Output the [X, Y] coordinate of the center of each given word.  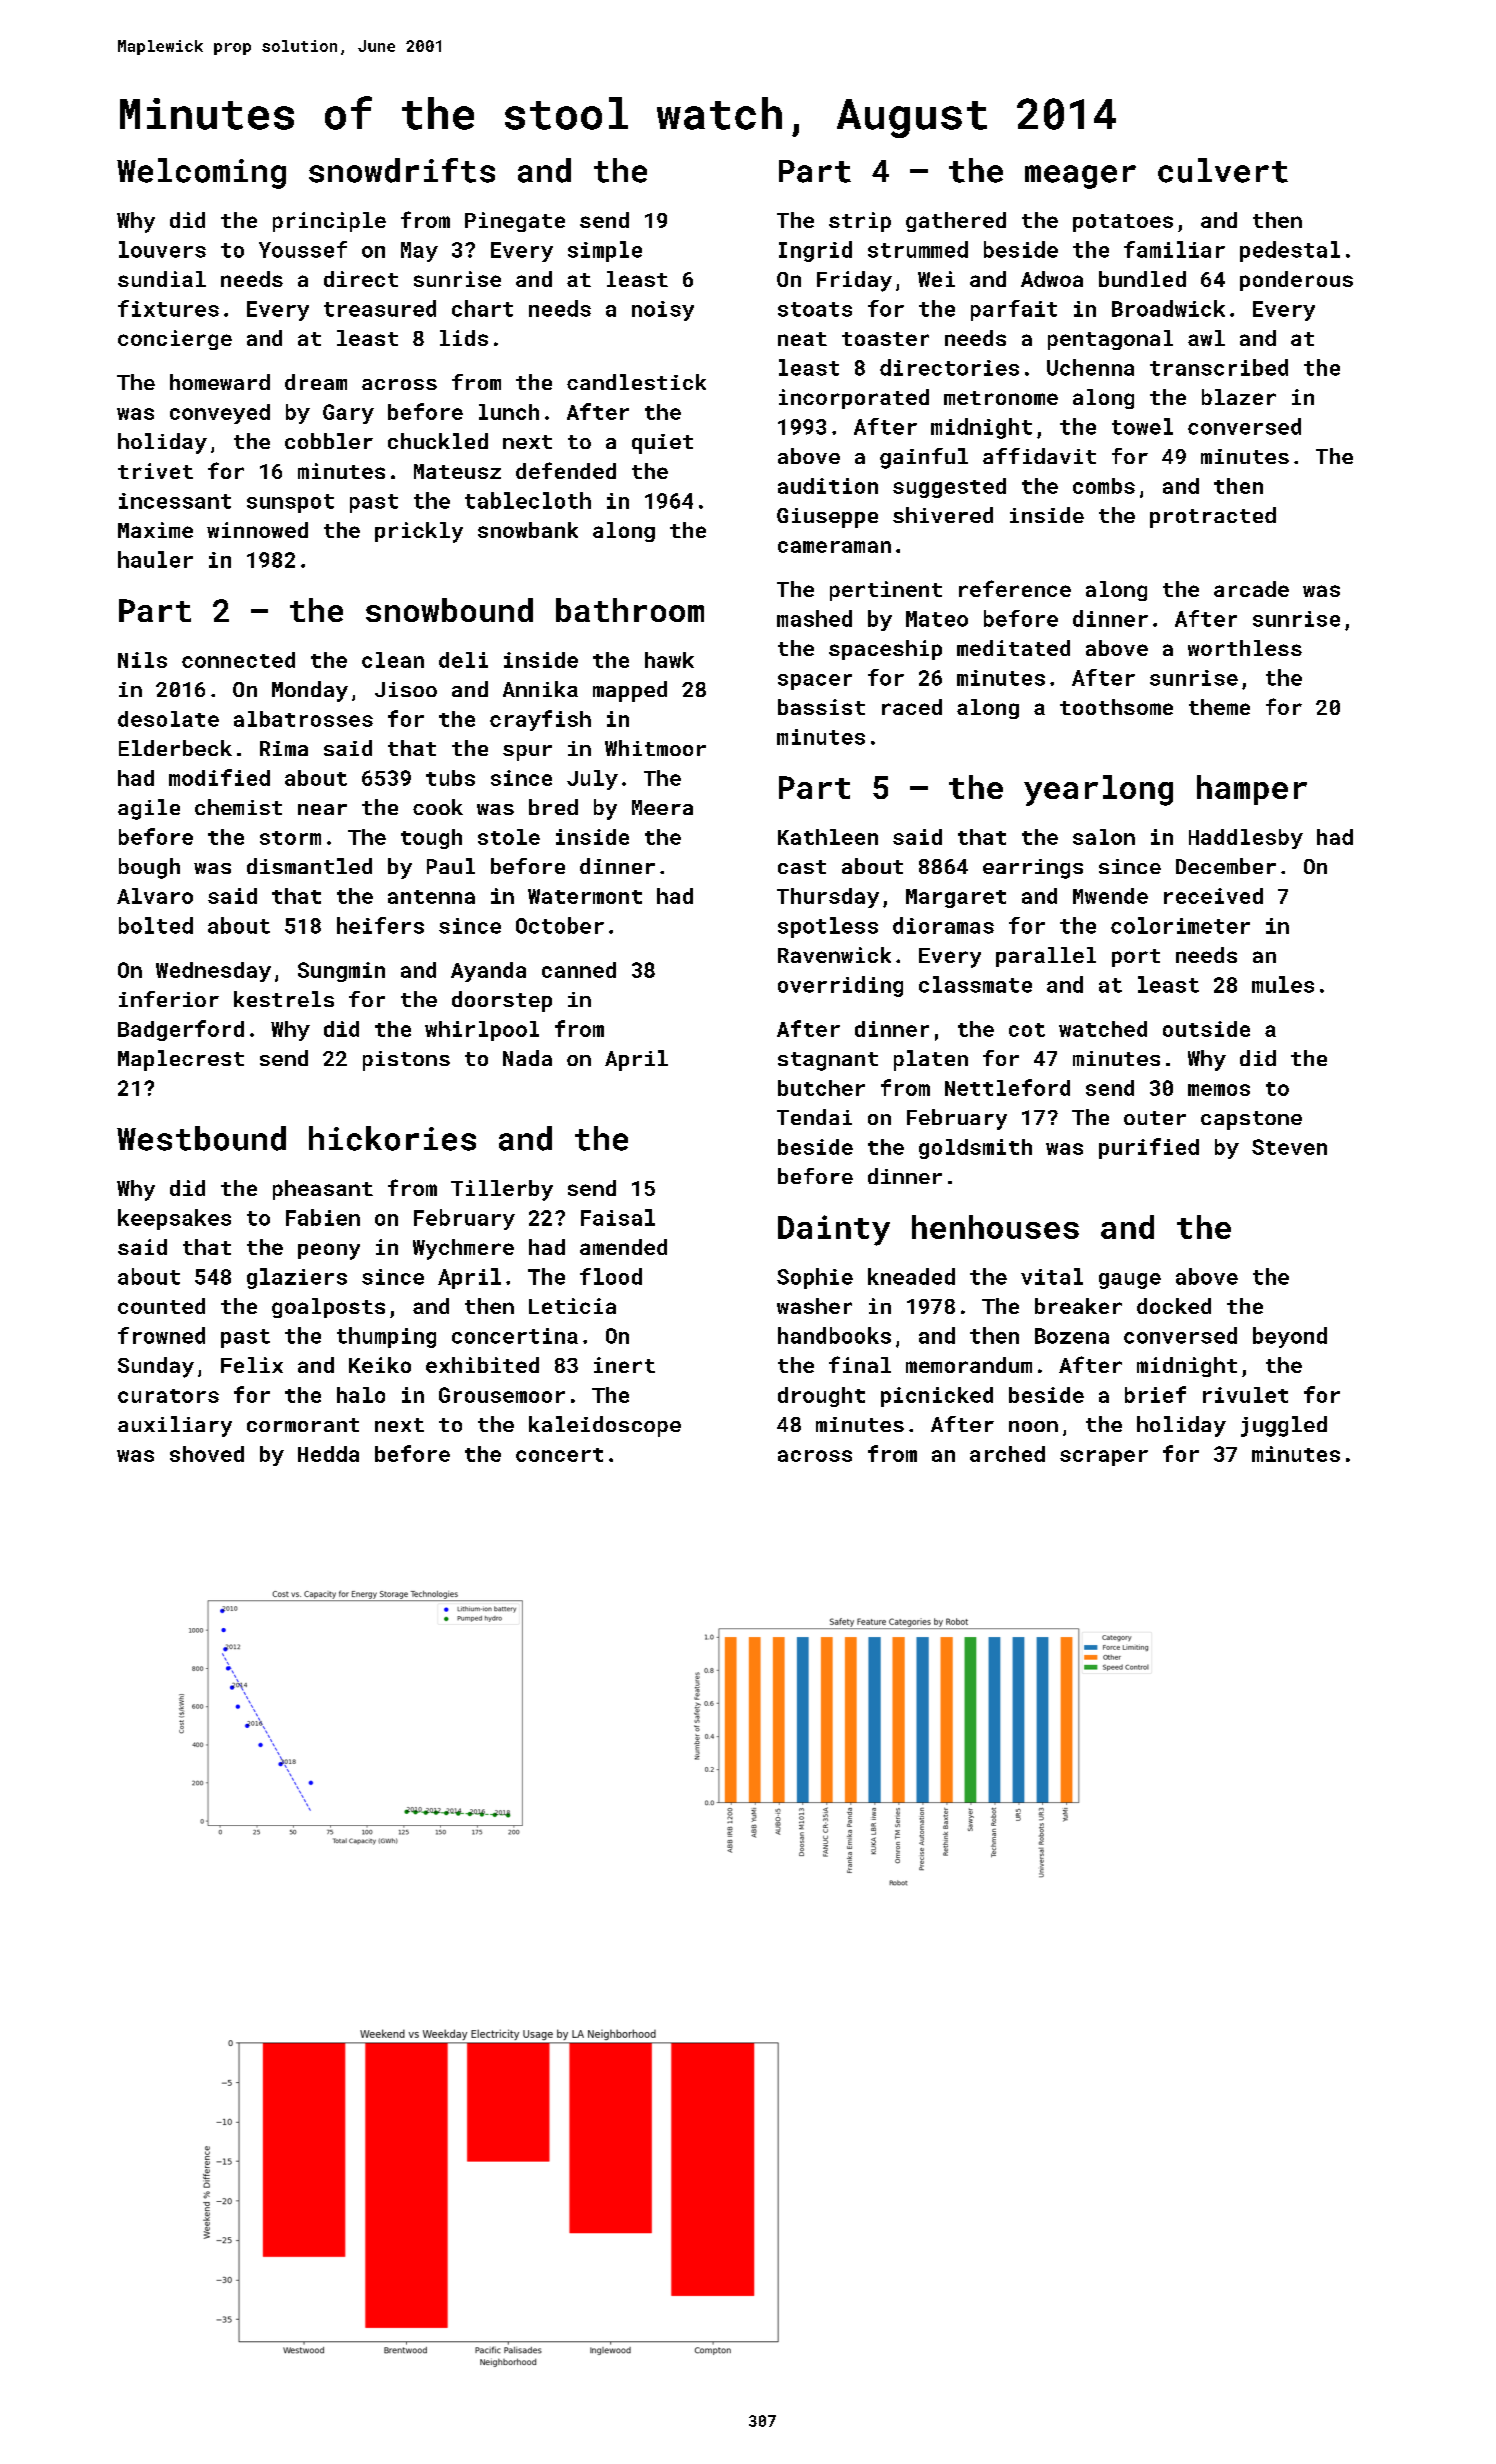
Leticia [572, 1306]
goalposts [328, 1308]
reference [1015, 588]
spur [527, 753]
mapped [630, 691]
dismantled [309, 866]
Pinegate [515, 222]
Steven [1289, 1147]
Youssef [303, 249]
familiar [1174, 249]
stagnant [828, 1061]
